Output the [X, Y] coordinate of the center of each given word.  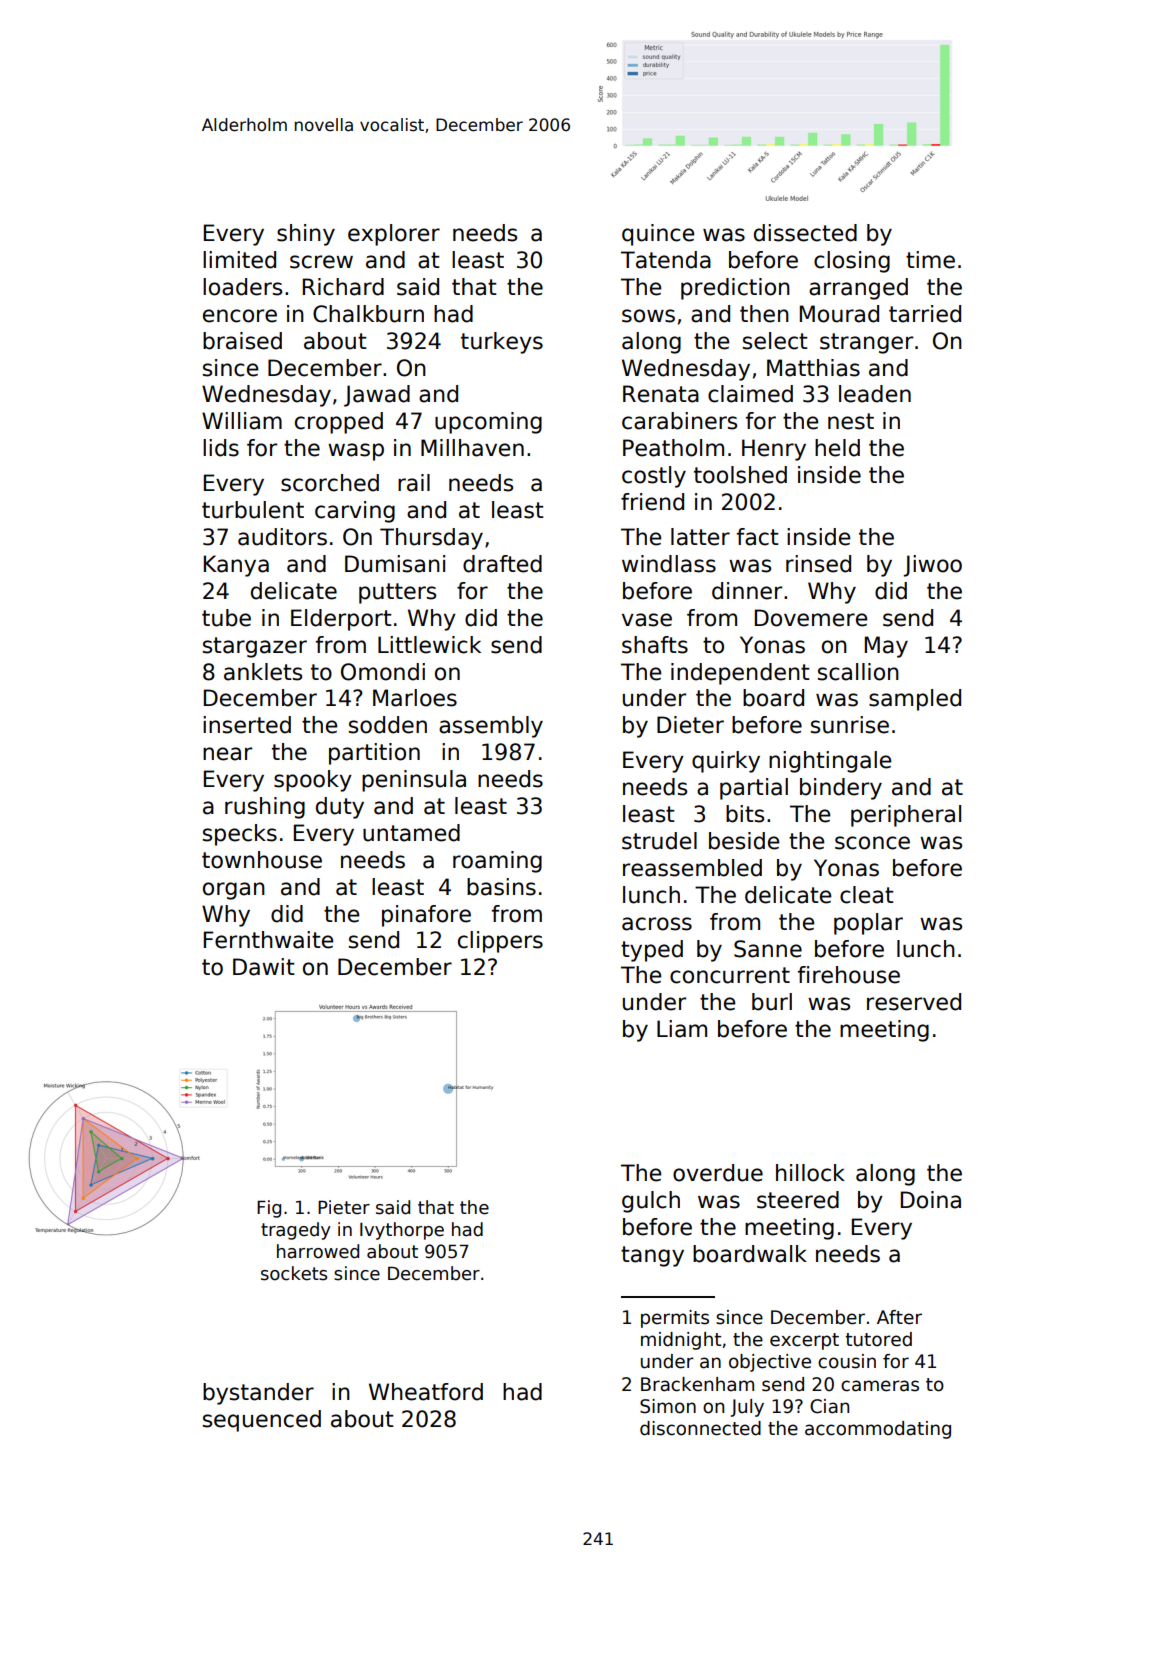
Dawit [264, 967]
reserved [914, 1002]
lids [221, 448]
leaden [875, 394]
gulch [651, 1202]
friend [652, 502]
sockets [294, 1273]
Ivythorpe [402, 1231]
